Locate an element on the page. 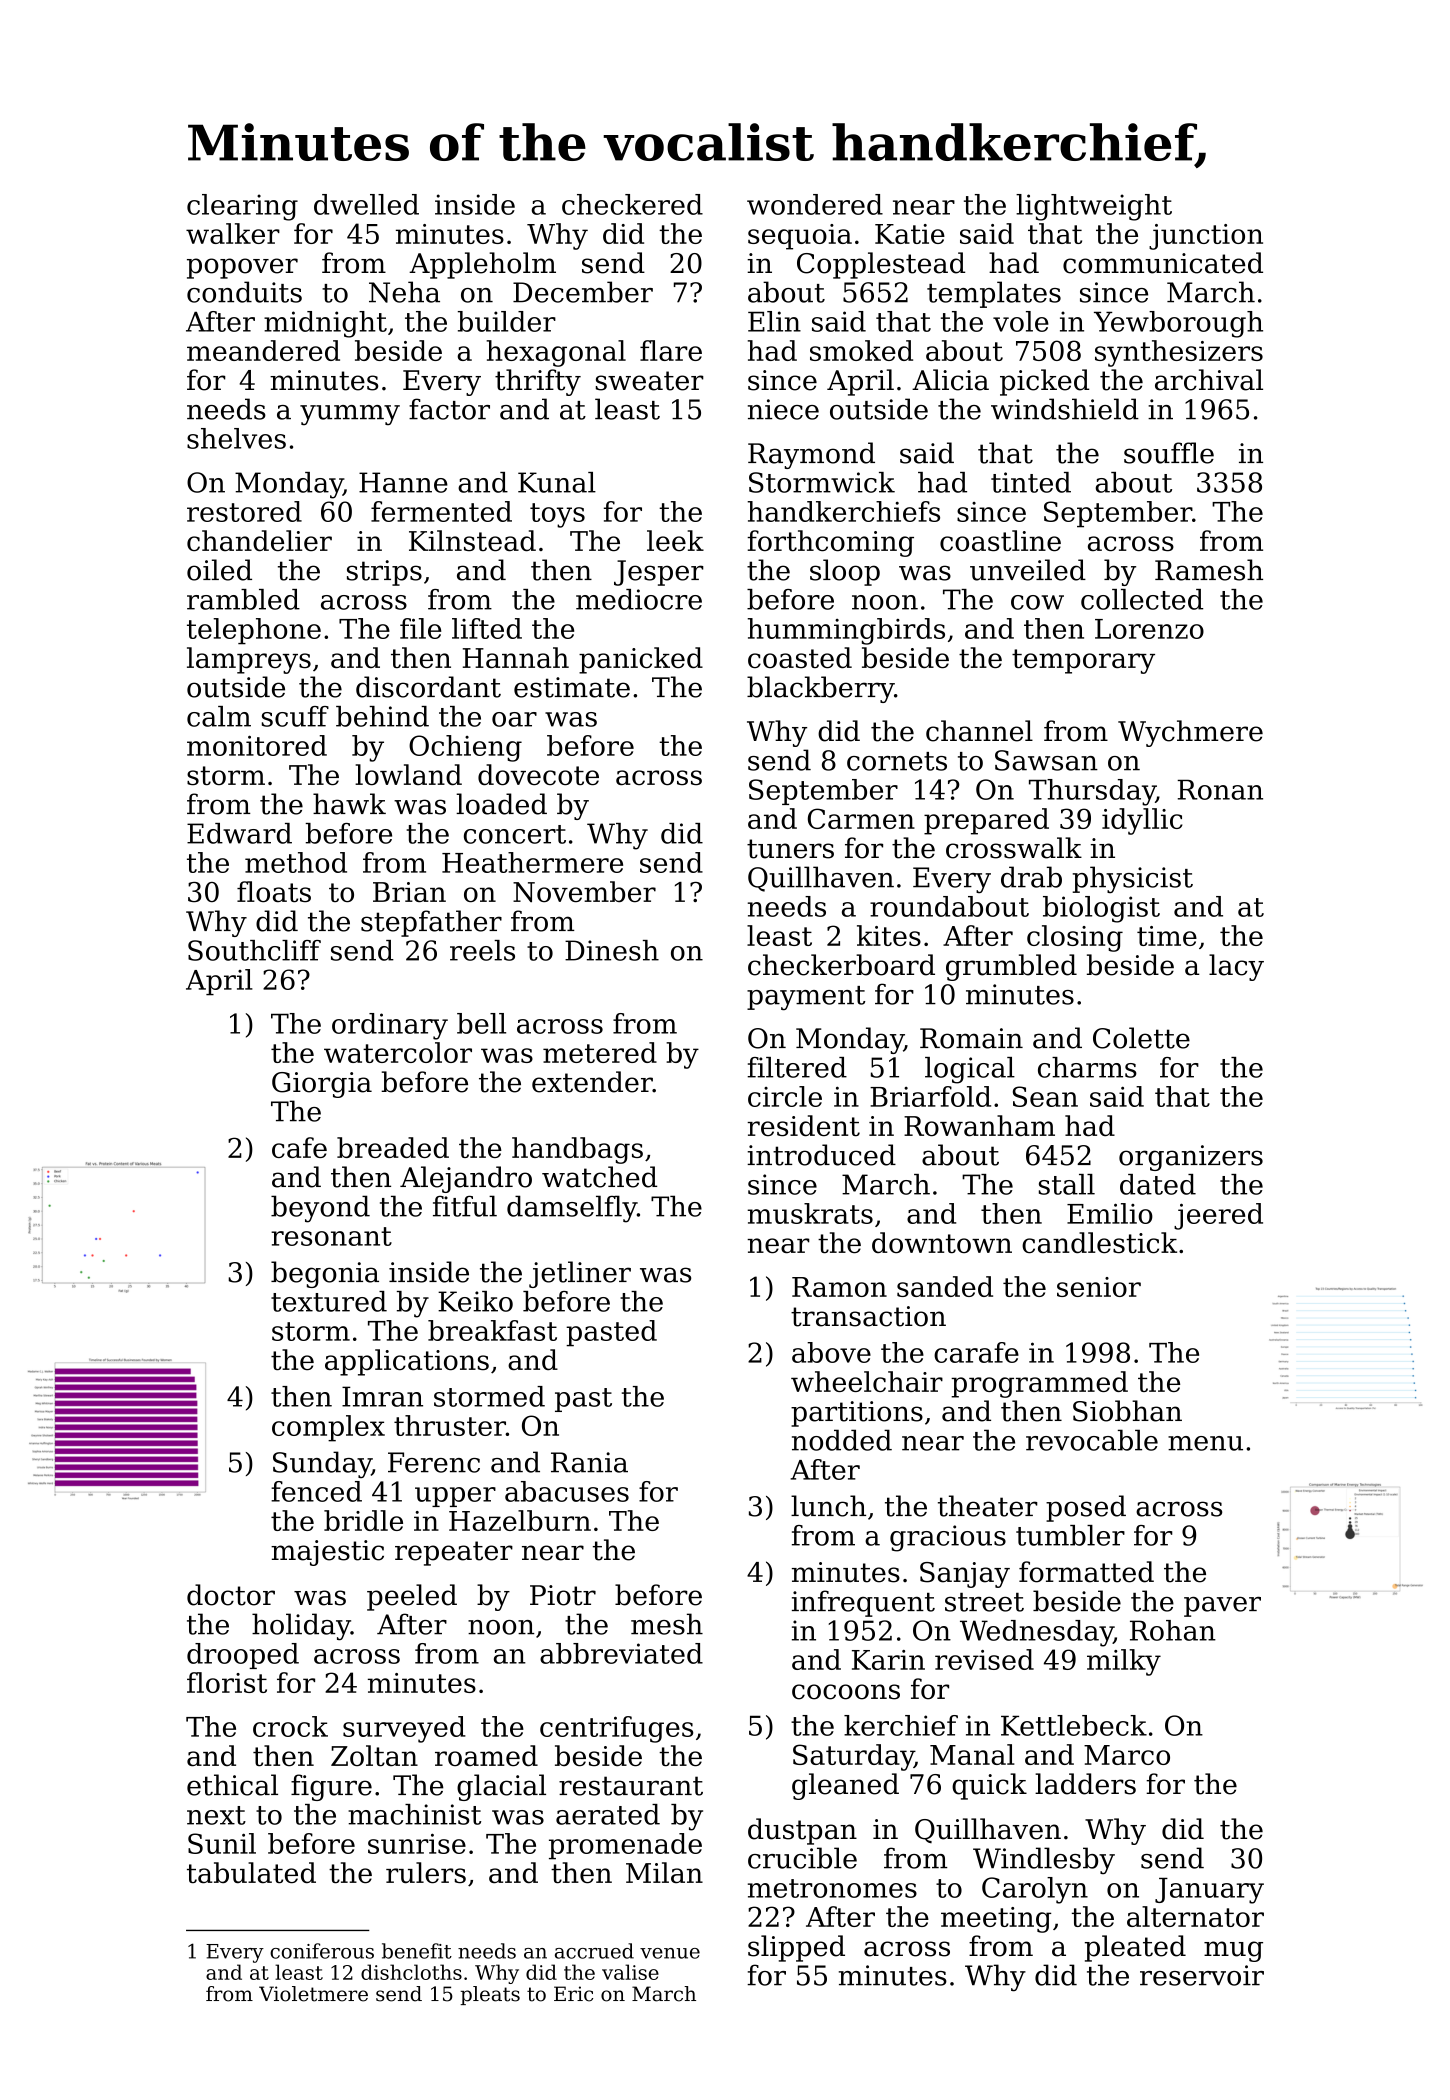 This document has height=2100, width=1450. oiled is located at coordinates (219, 570).
